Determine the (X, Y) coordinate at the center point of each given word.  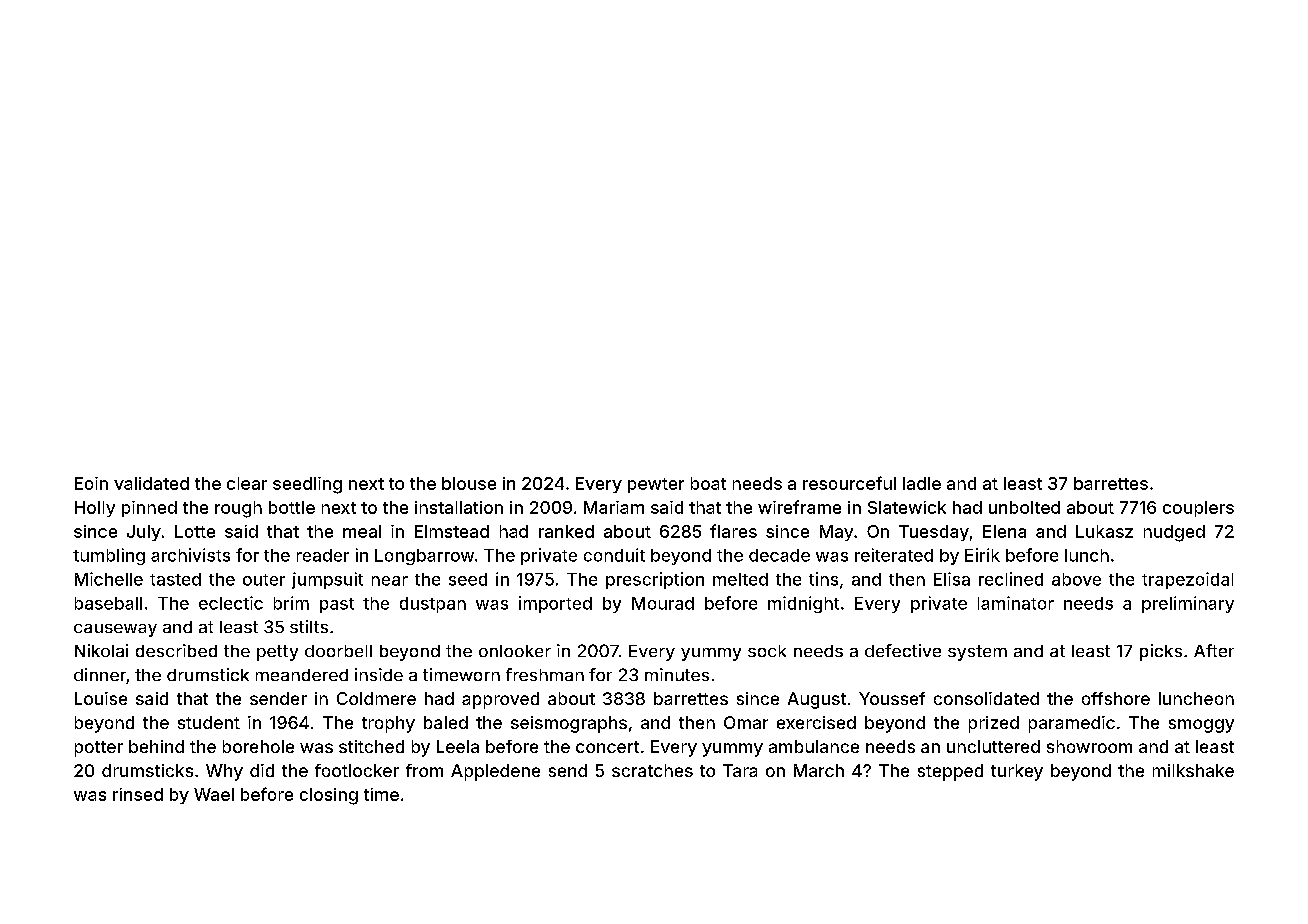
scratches (652, 770)
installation (459, 507)
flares (733, 531)
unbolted (1024, 507)
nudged (1174, 533)
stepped (950, 772)
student (209, 722)
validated (151, 483)
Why (224, 772)
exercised (816, 722)
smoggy (1201, 726)
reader (323, 555)
